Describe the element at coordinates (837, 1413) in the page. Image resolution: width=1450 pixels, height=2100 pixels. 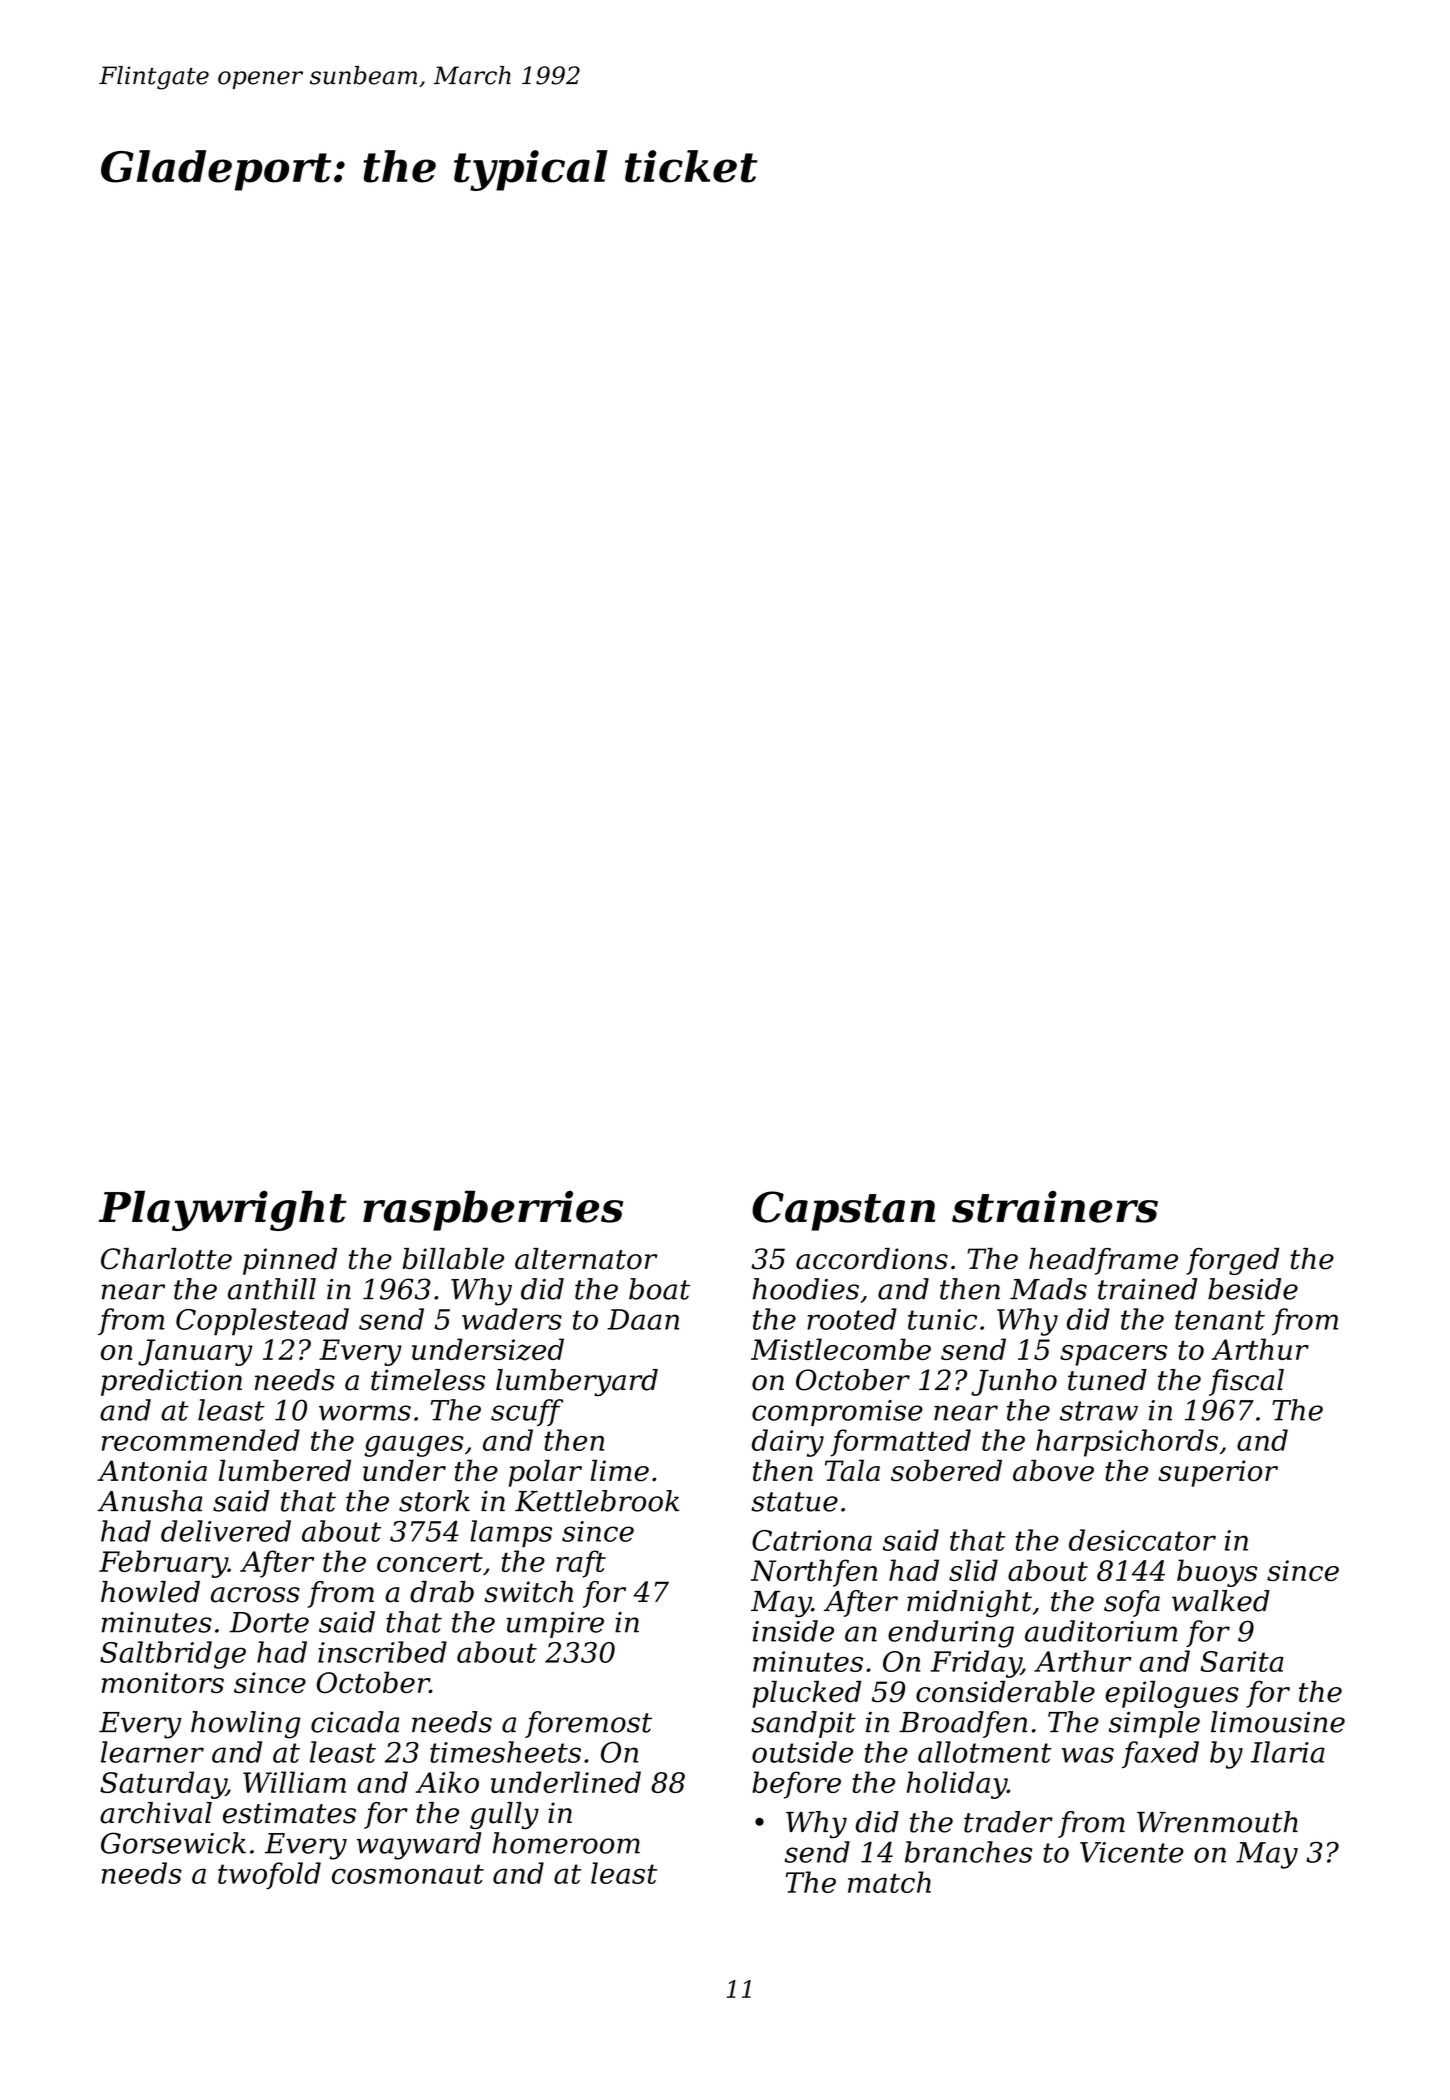
I see `compromise` at that location.
